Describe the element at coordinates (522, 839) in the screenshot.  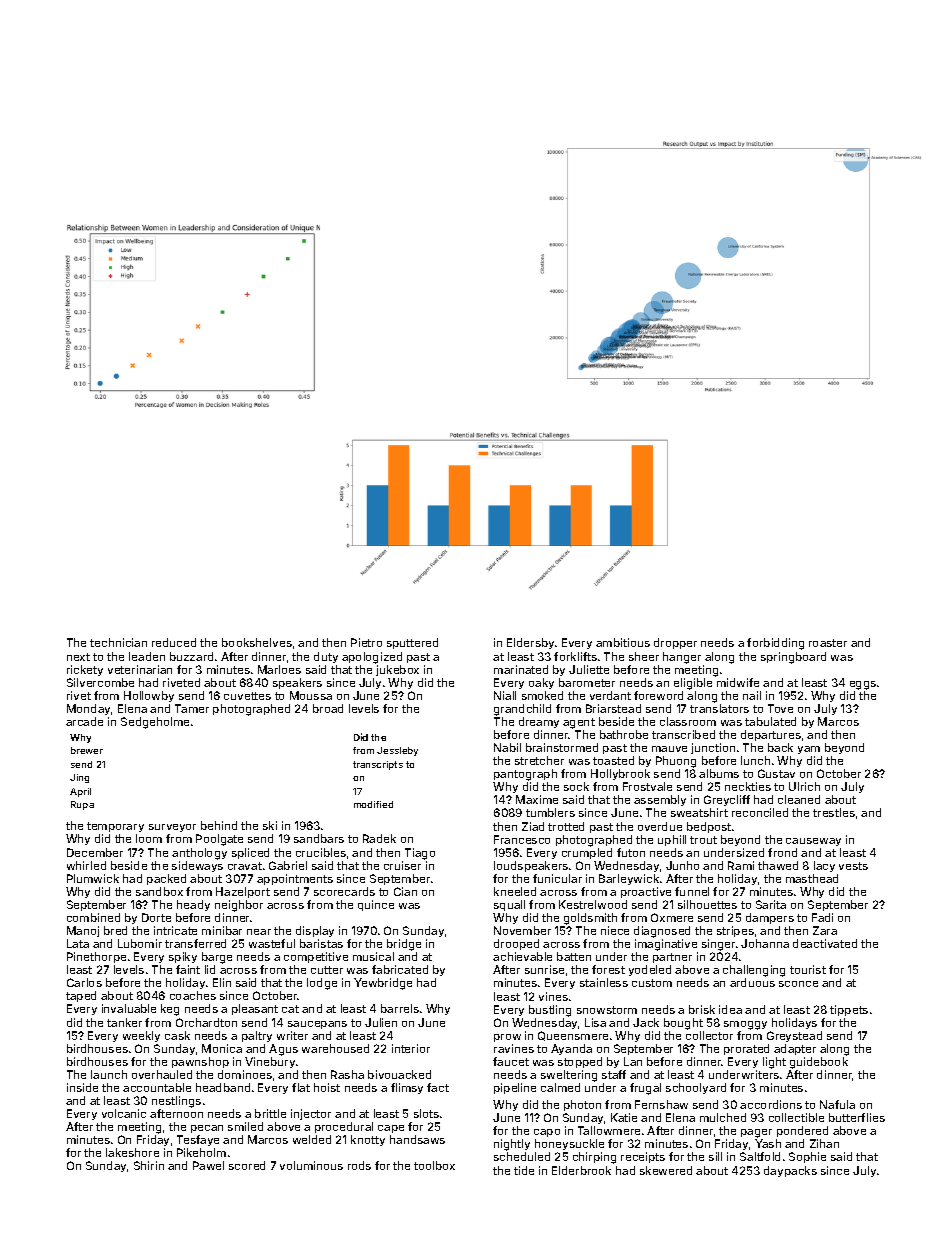
I see `Francesco` at that location.
